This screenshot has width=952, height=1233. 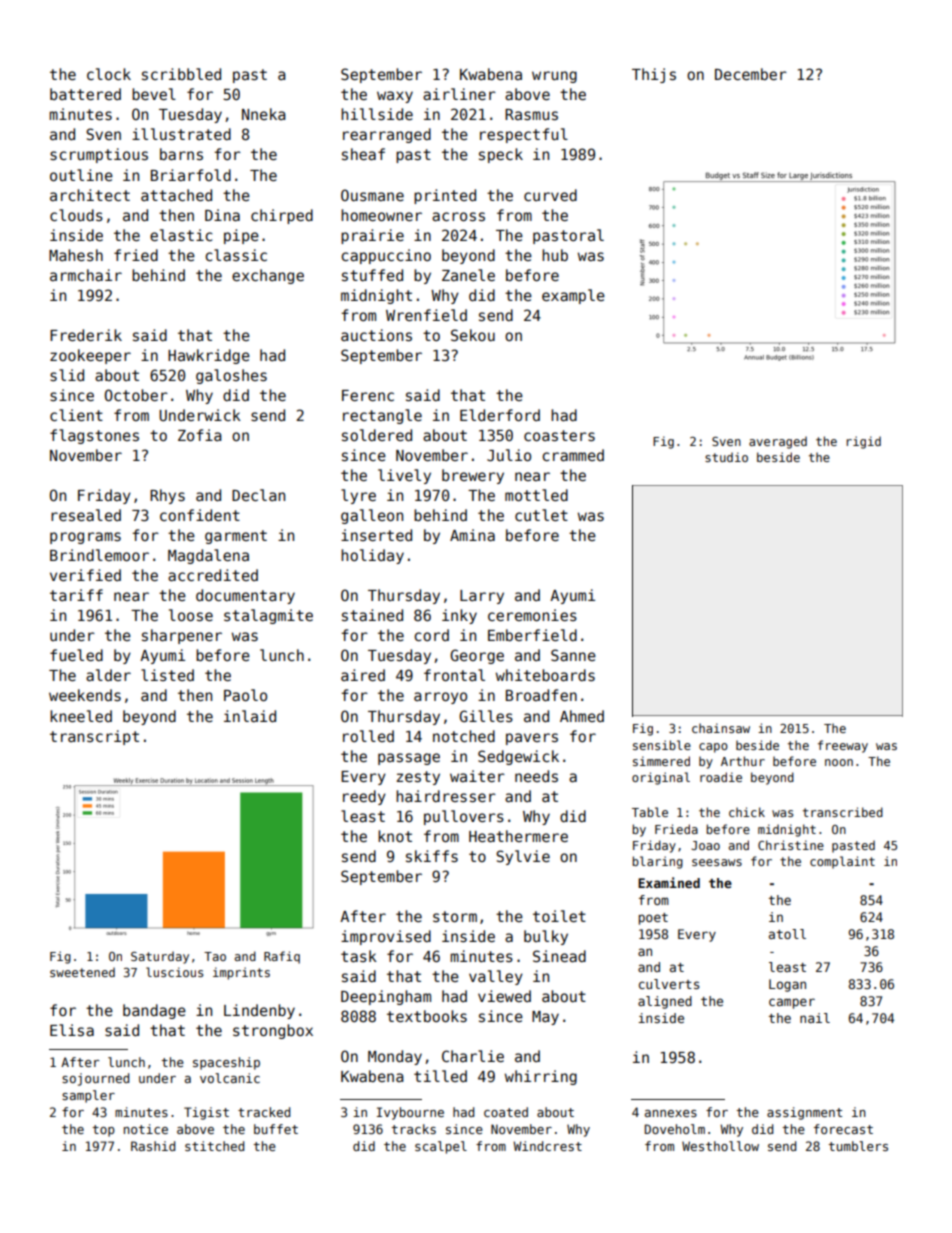 I want to click on rigid, so click(x=863, y=442).
